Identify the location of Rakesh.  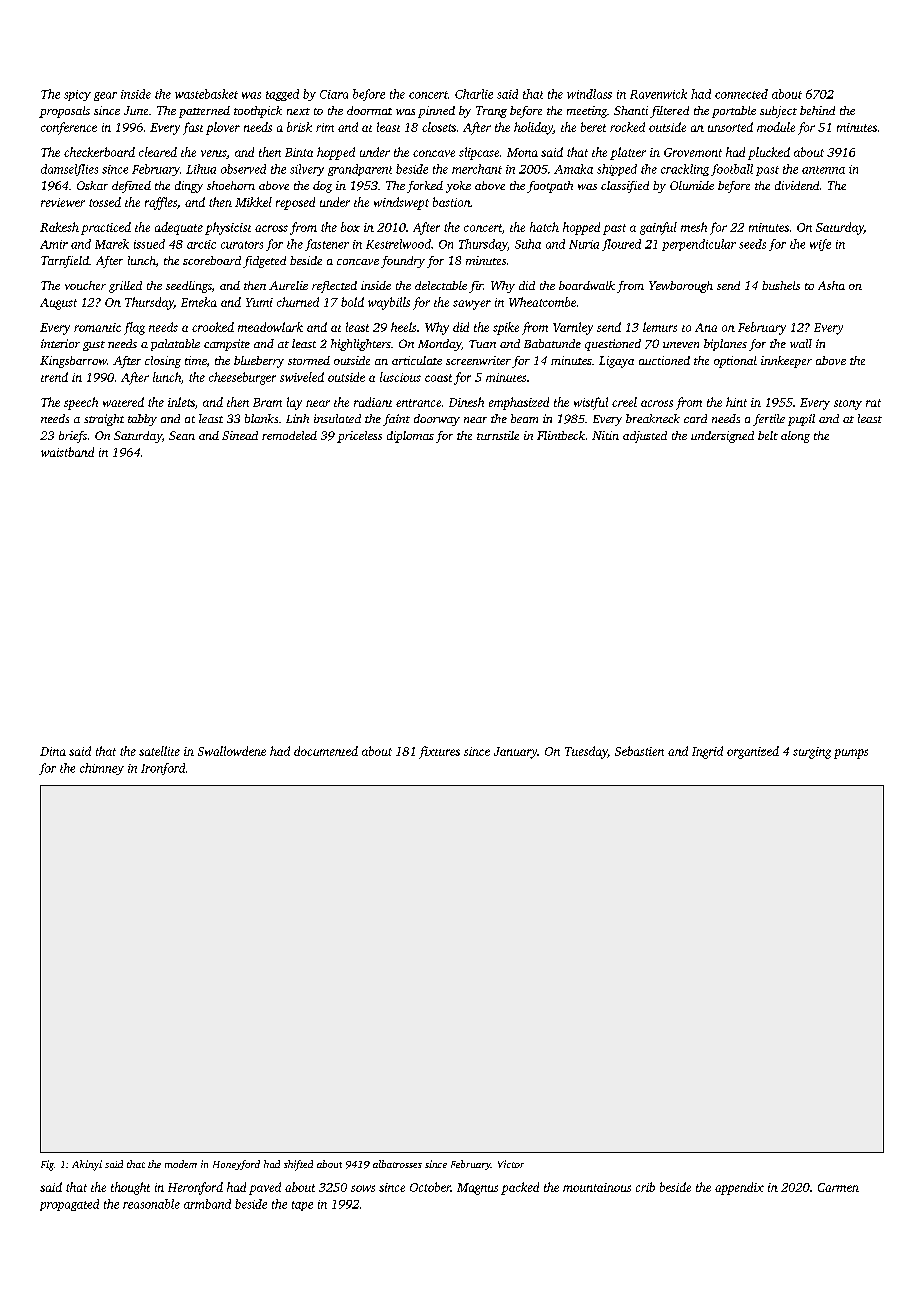
(59, 227).
